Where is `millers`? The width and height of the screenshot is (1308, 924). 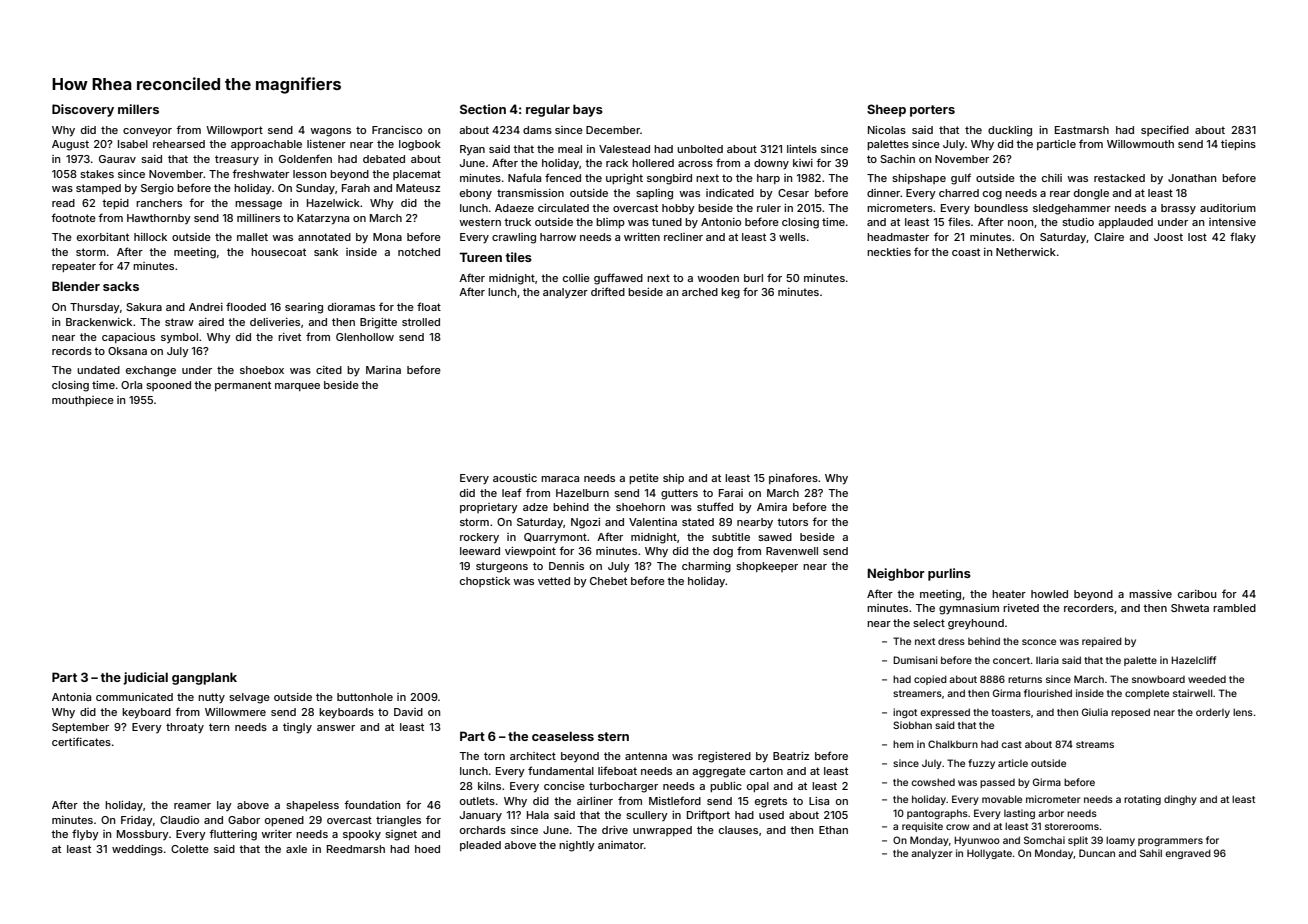 millers is located at coordinates (138, 109).
